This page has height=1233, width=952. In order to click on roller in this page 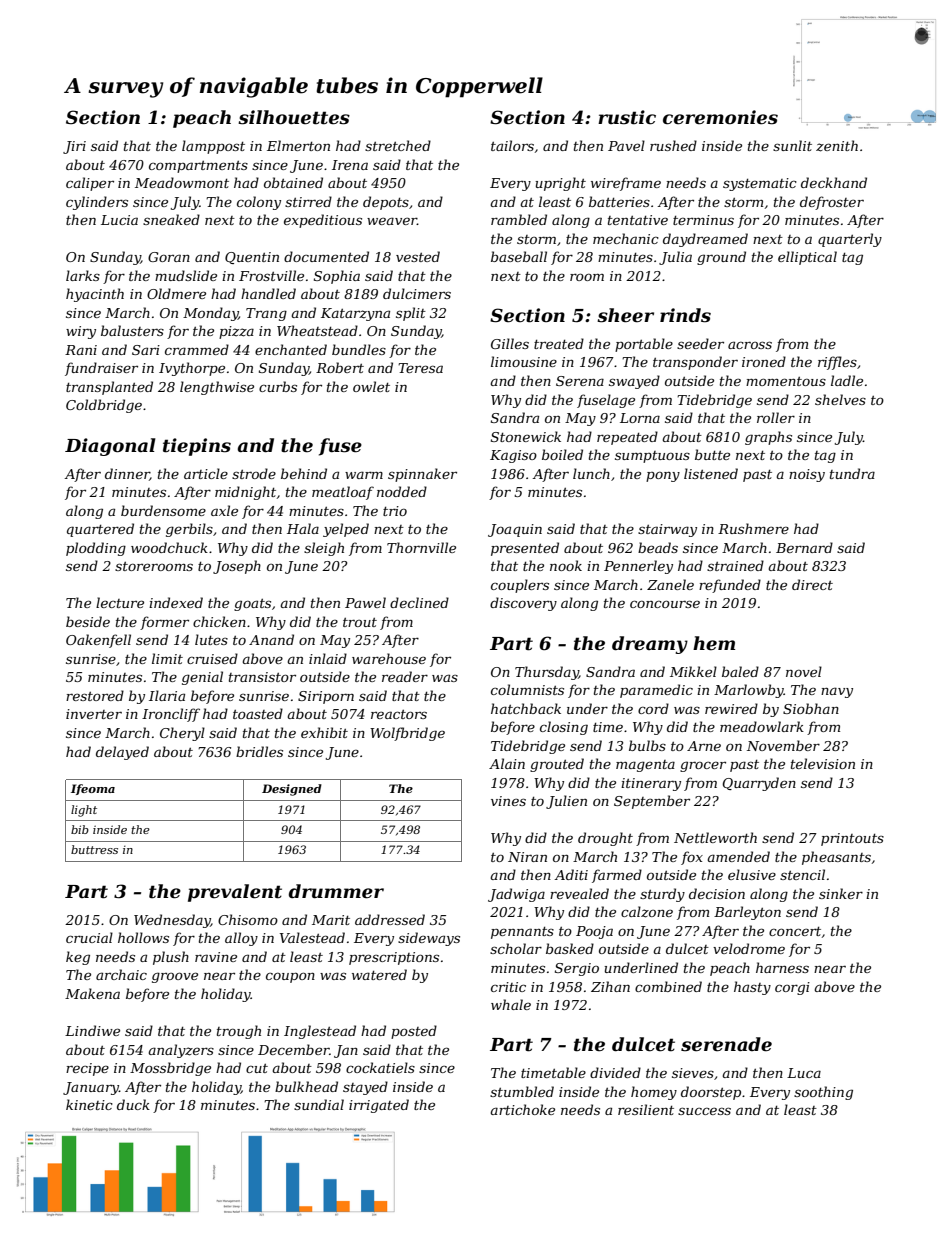, I will do `click(776, 417)`.
